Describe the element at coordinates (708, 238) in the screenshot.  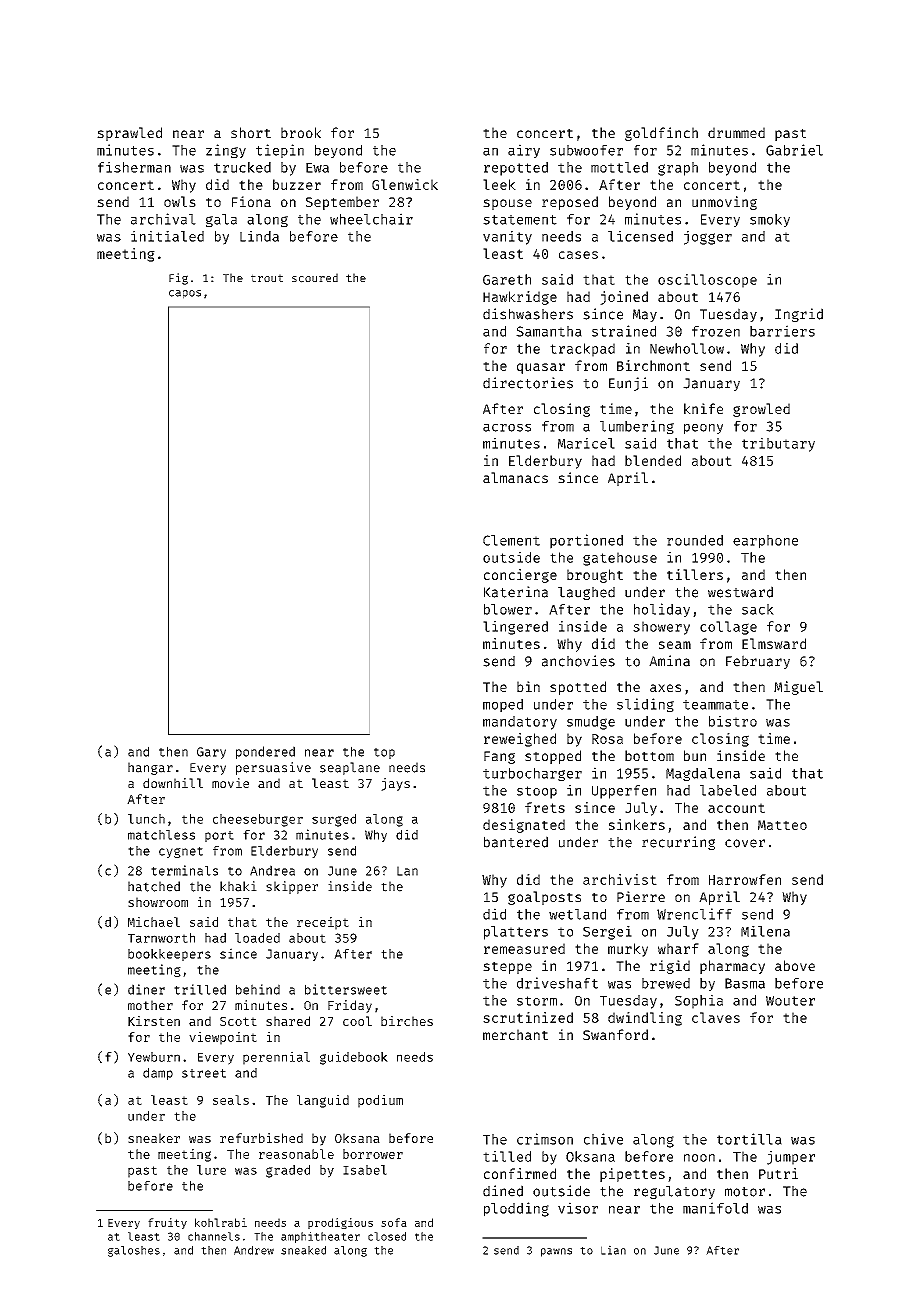
I see `jogger` at that location.
